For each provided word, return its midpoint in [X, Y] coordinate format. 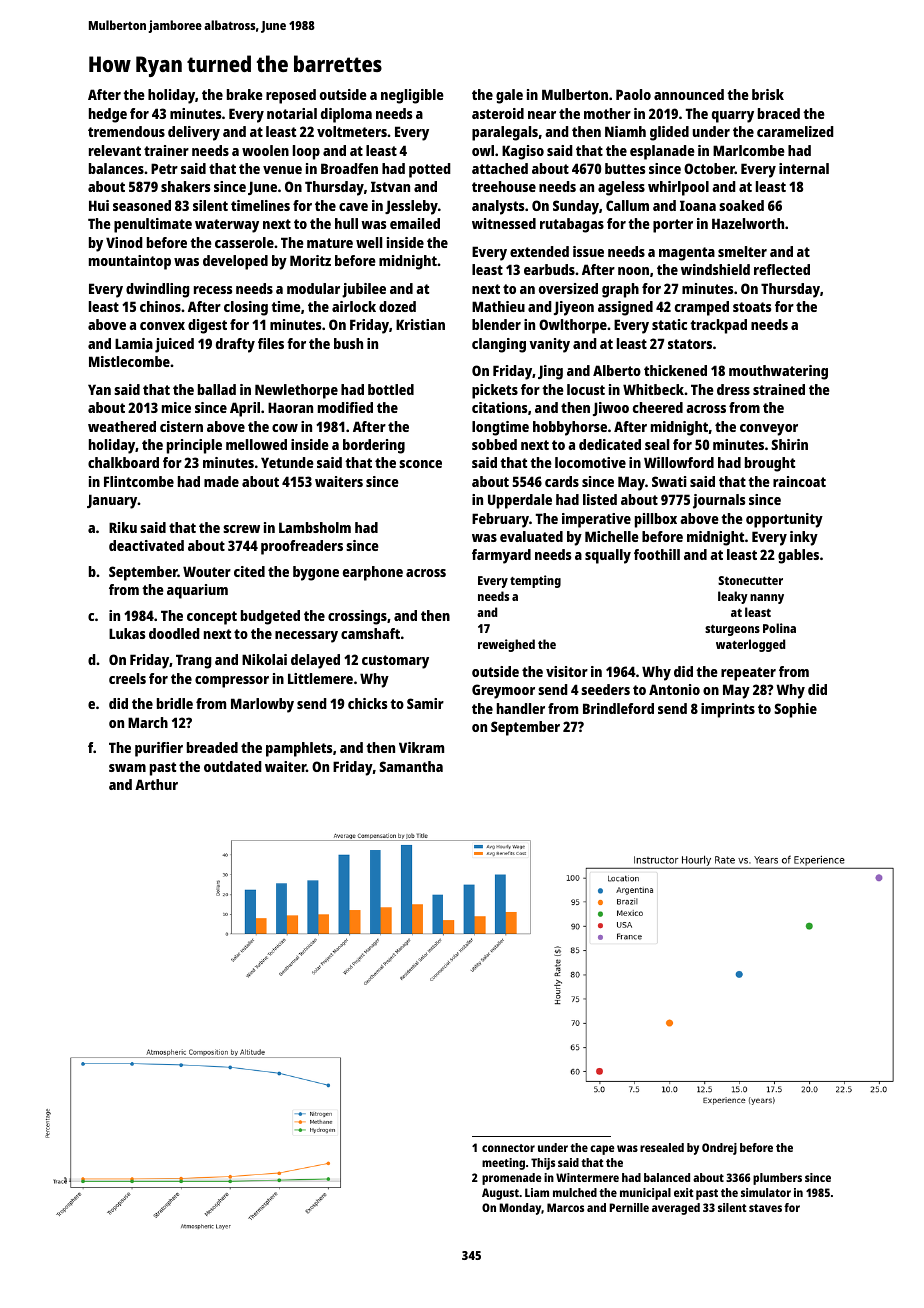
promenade [512, 1179]
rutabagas [572, 225]
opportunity [784, 520]
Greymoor [503, 691]
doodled [174, 633]
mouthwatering [778, 372]
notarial [292, 113]
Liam [537, 1192]
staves [765, 1208]
